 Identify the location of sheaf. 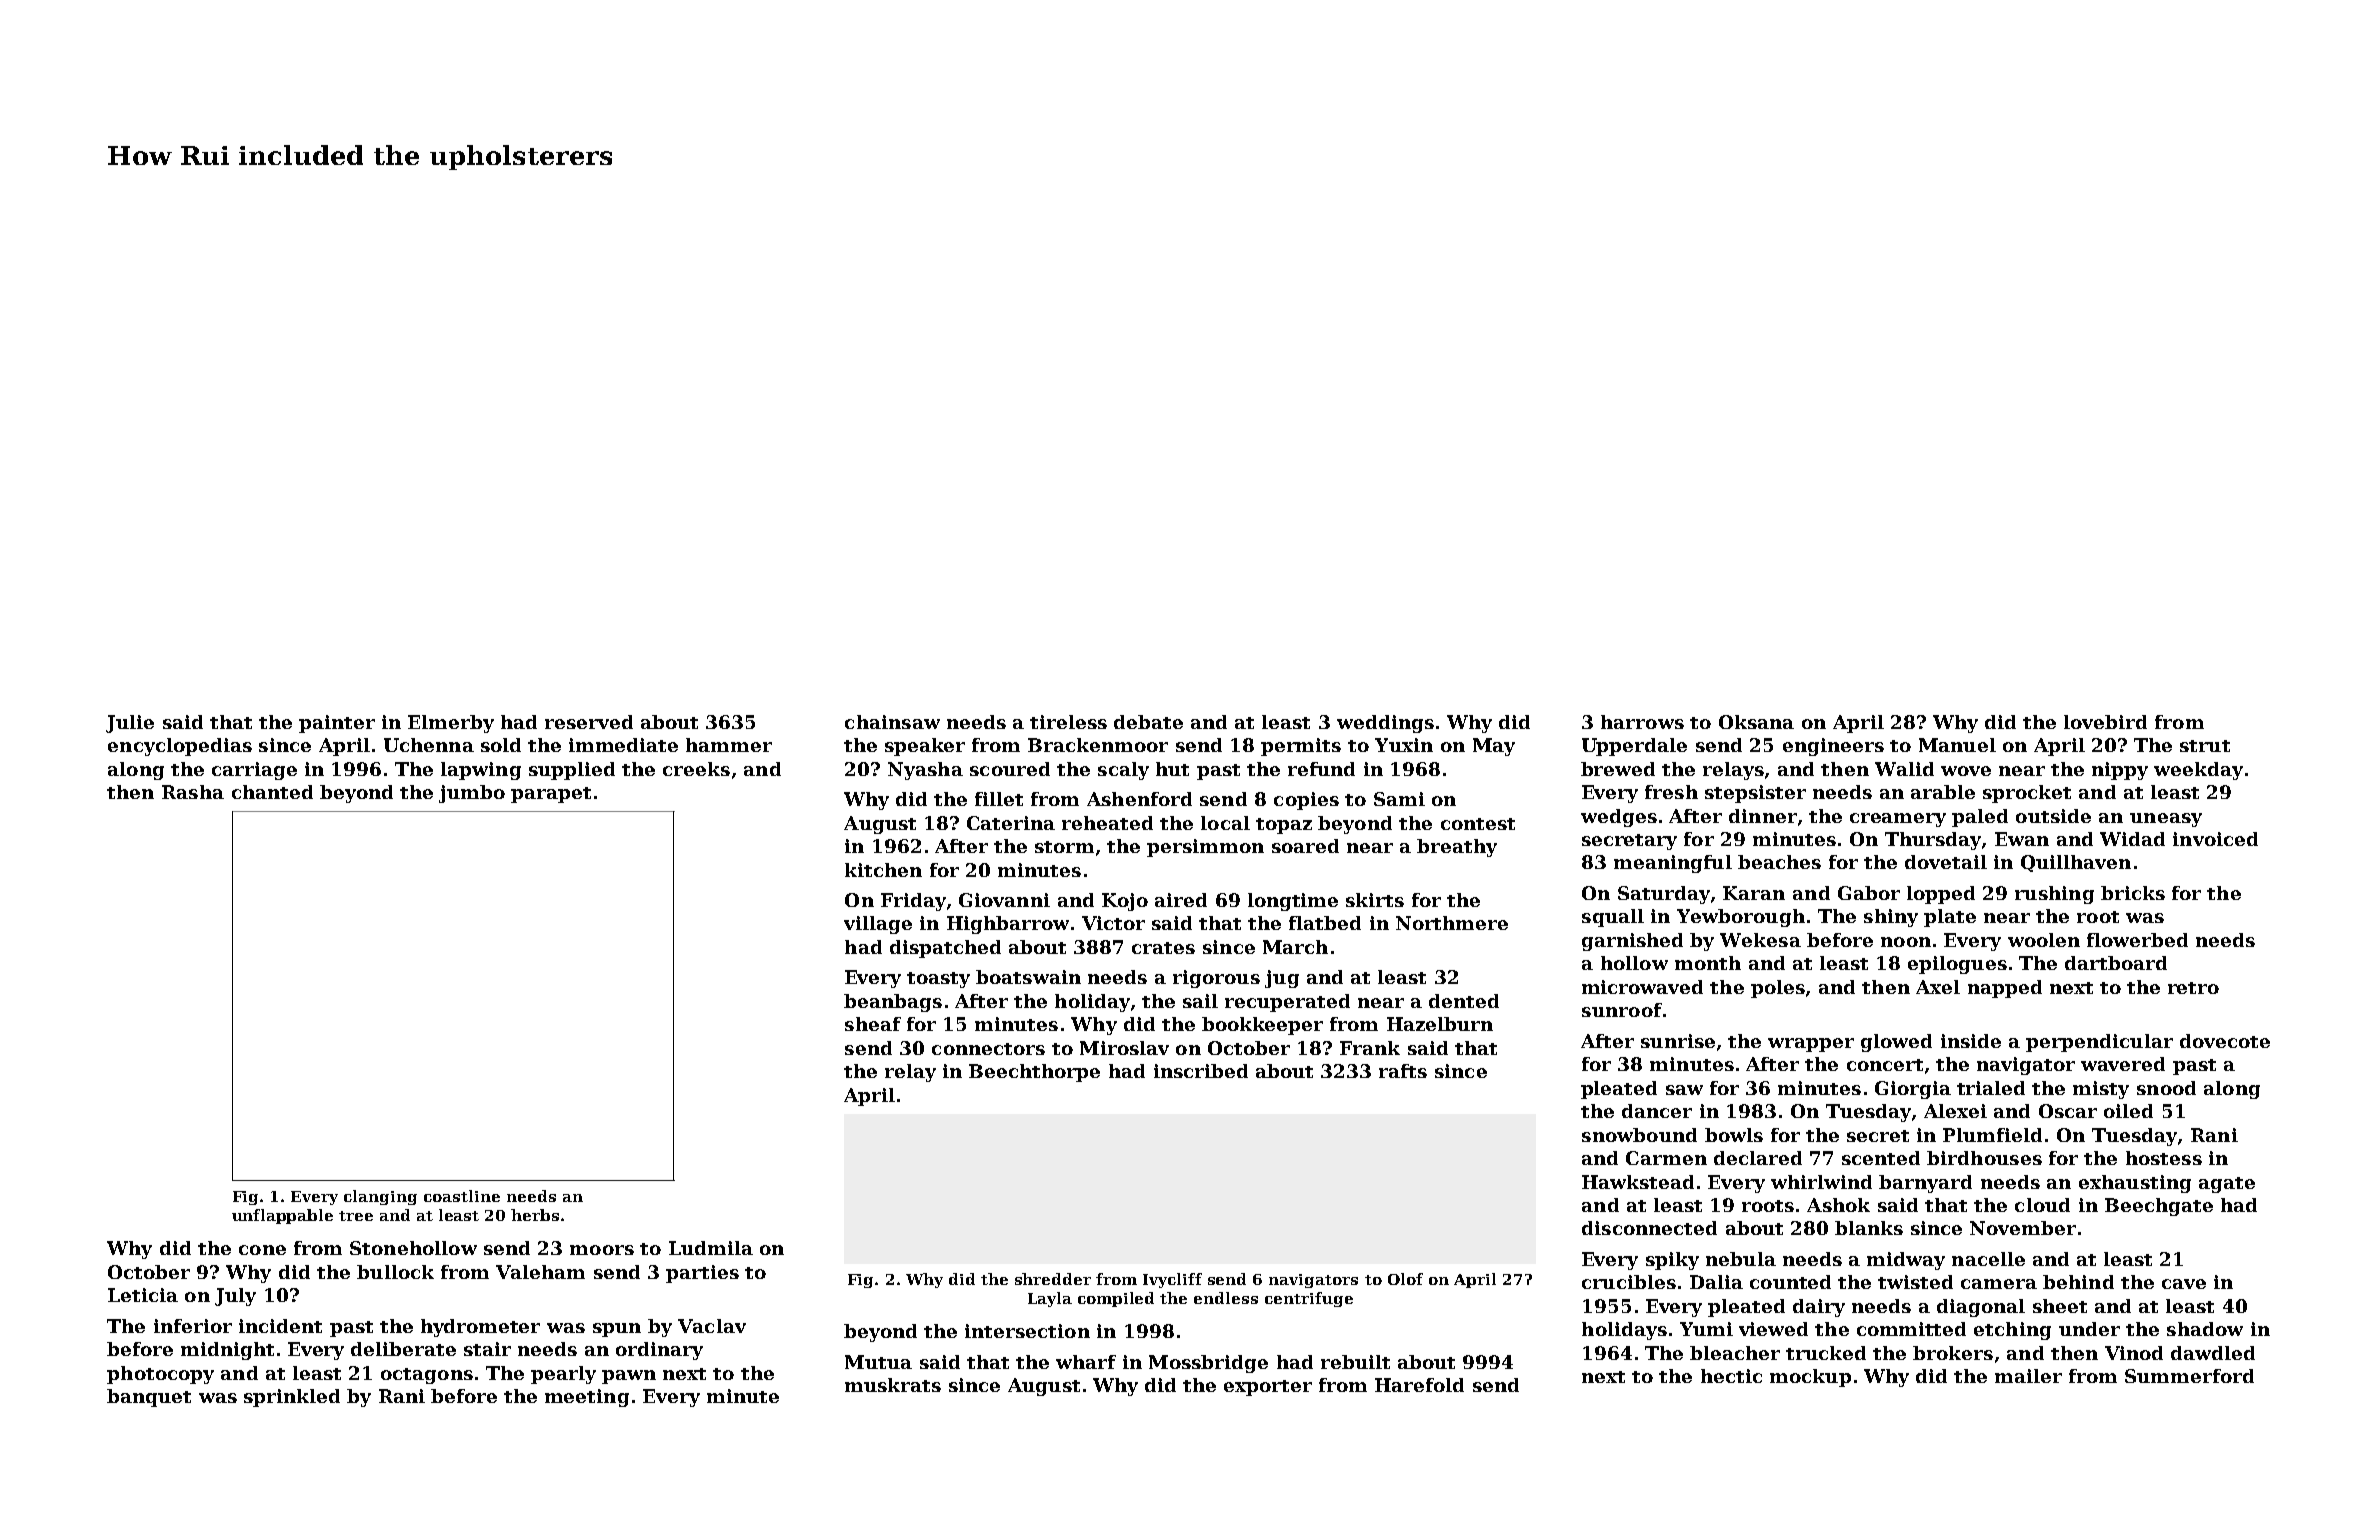
(873, 1024).
